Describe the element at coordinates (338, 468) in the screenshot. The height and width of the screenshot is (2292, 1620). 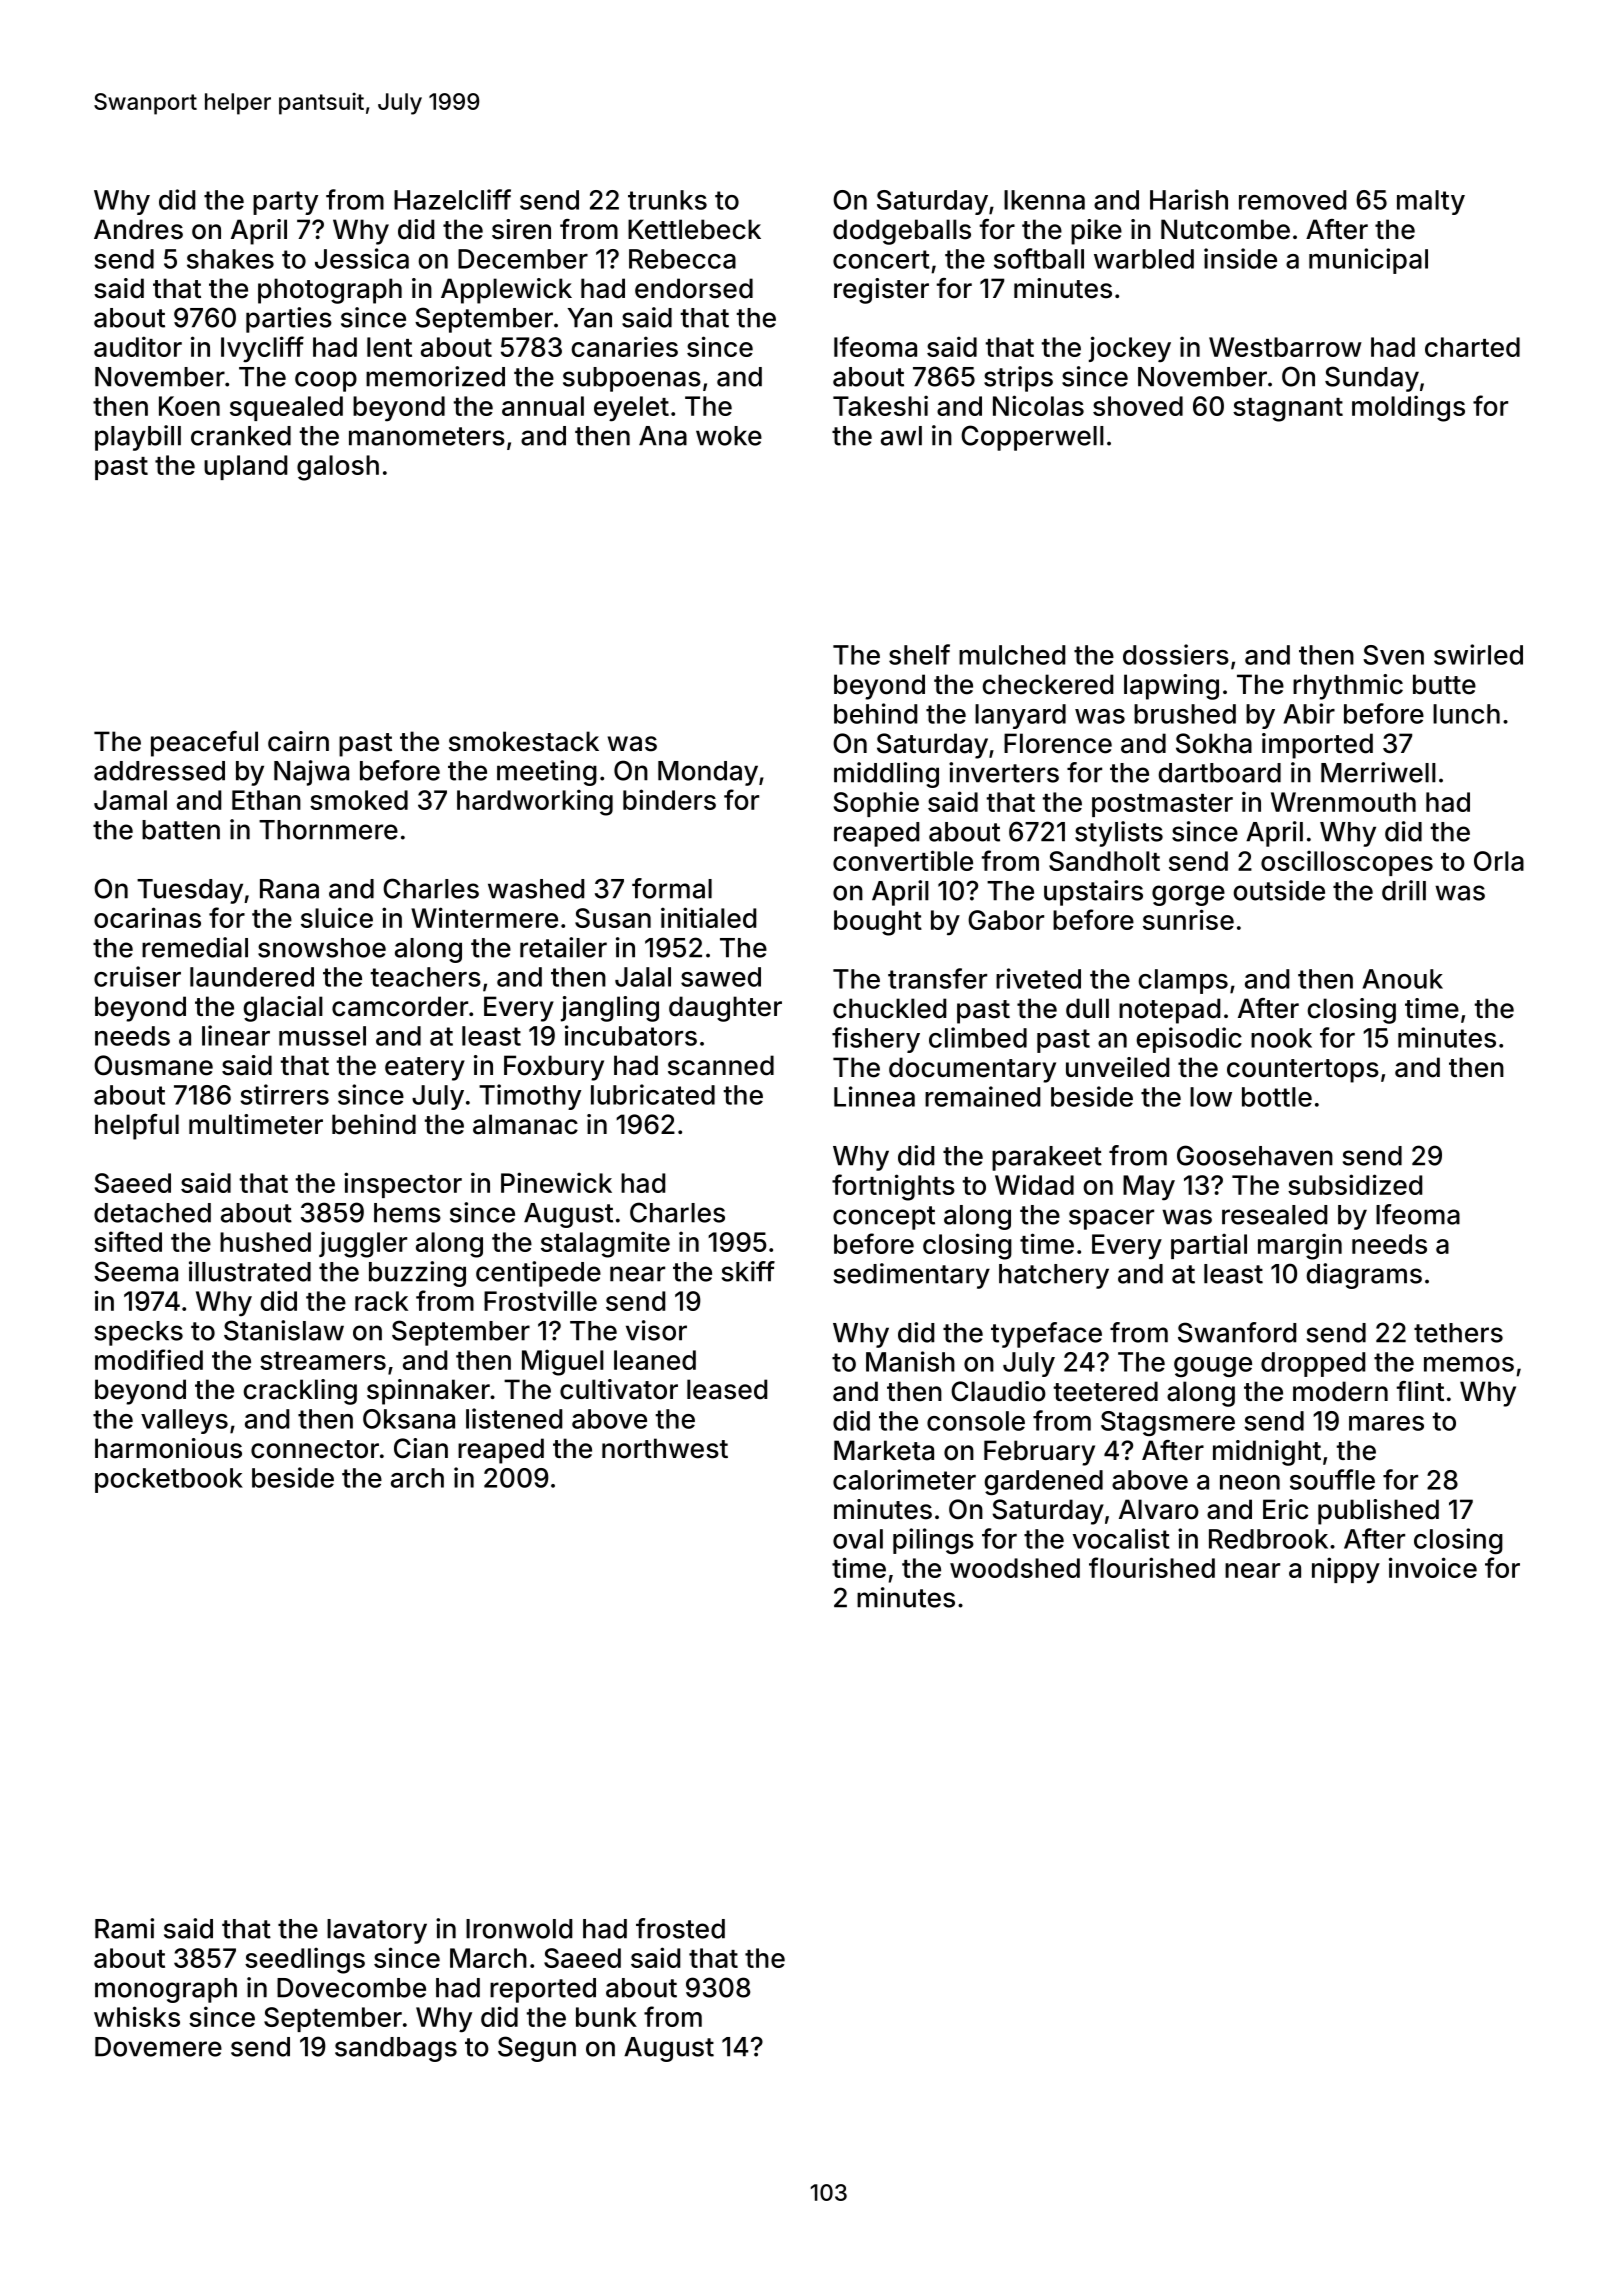
I see `galosh` at that location.
